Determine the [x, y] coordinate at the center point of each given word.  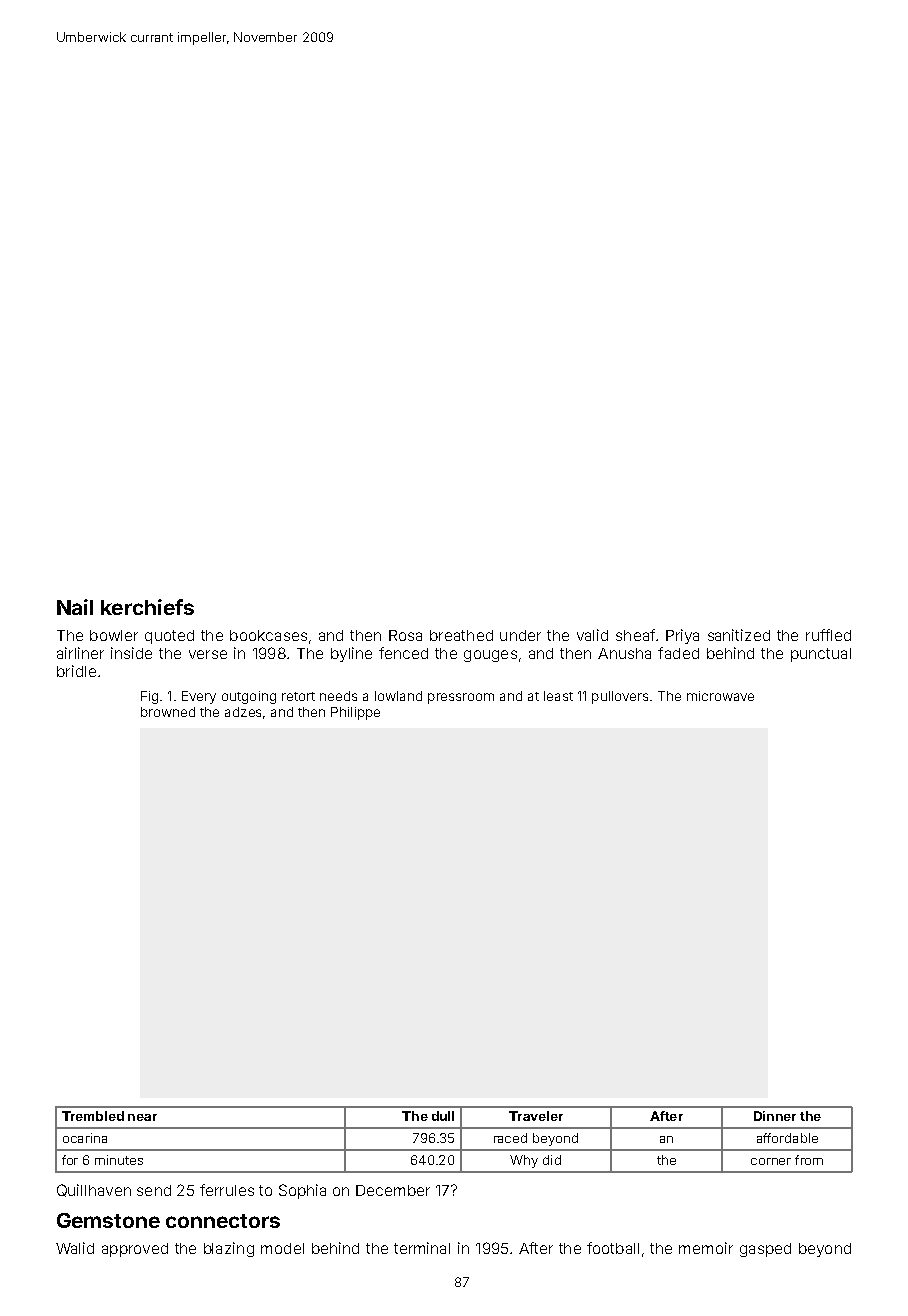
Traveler [536, 1116]
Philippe [355, 713]
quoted [169, 637]
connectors [223, 1221]
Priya [682, 636]
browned [168, 712]
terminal [422, 1248]
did [552, 1160]
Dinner [775, 1116]
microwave [720, 696]
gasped [765, 1250]
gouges [490, 656]
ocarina [85, 1138]
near [142, 1117]
